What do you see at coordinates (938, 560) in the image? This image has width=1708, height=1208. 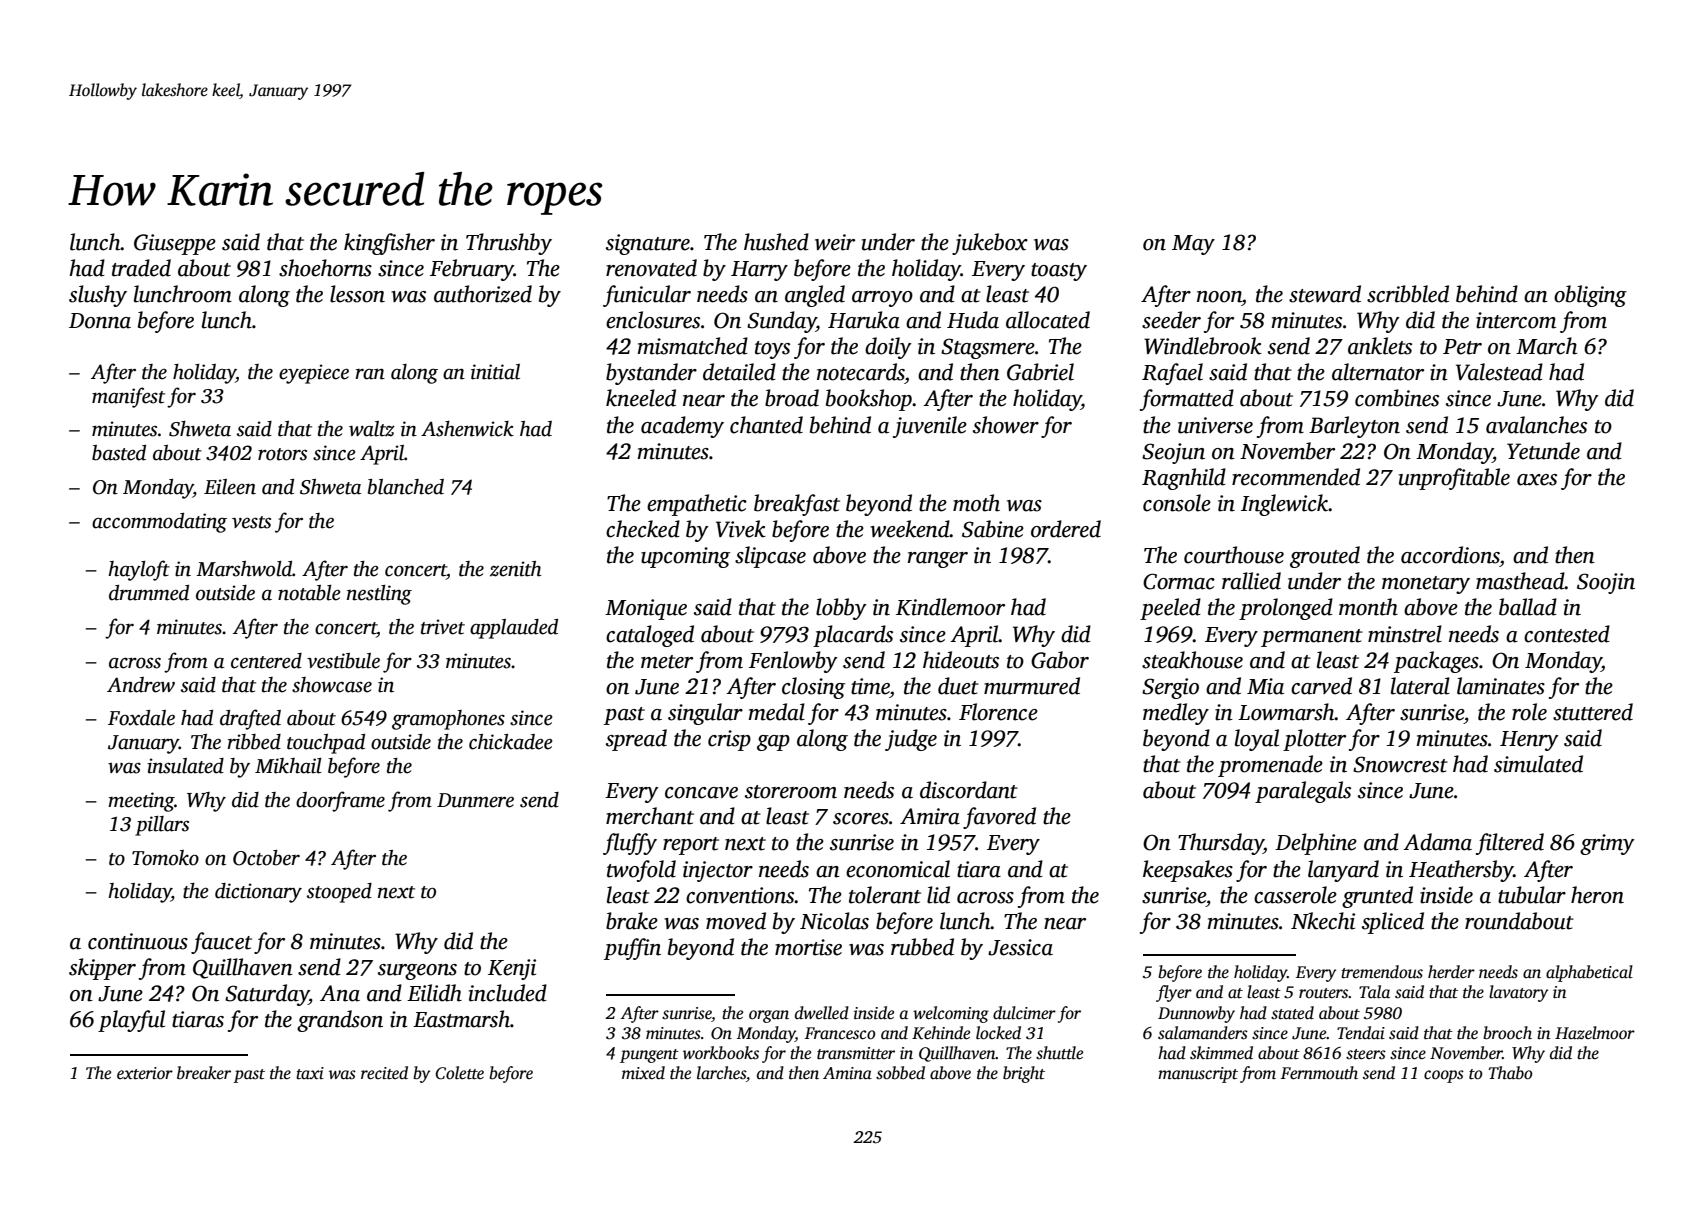 I see `ranger` at bounding box center [938, 560].
